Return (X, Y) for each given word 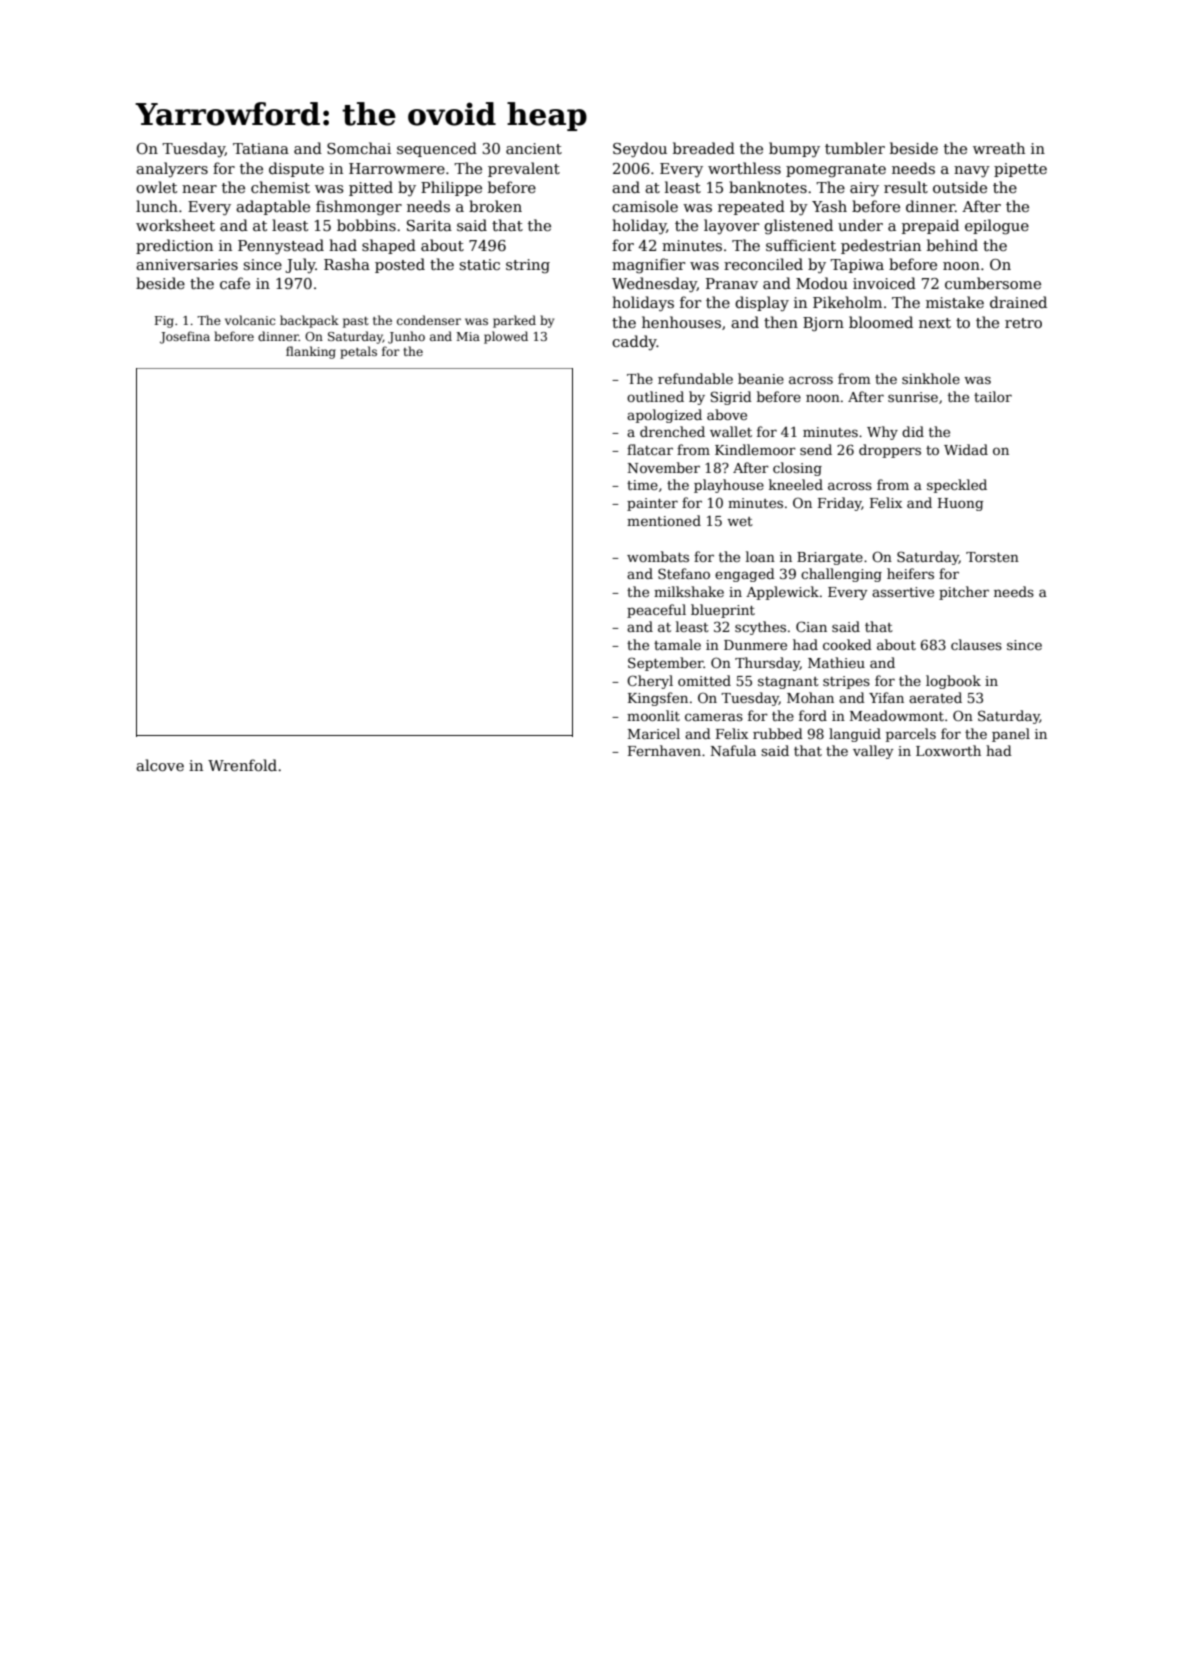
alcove (160, 765)
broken (495, 206)
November (664, 467)
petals (358, 352)
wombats (658, 556)
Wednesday (654, 284)
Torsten (992, 557)
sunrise (913, 397)
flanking (311, 352)
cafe (235, 283)
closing (797, 469)
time (642, 485)
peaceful (656, 611)
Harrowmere (397, 168)
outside (960, 187)
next (935, 323)
